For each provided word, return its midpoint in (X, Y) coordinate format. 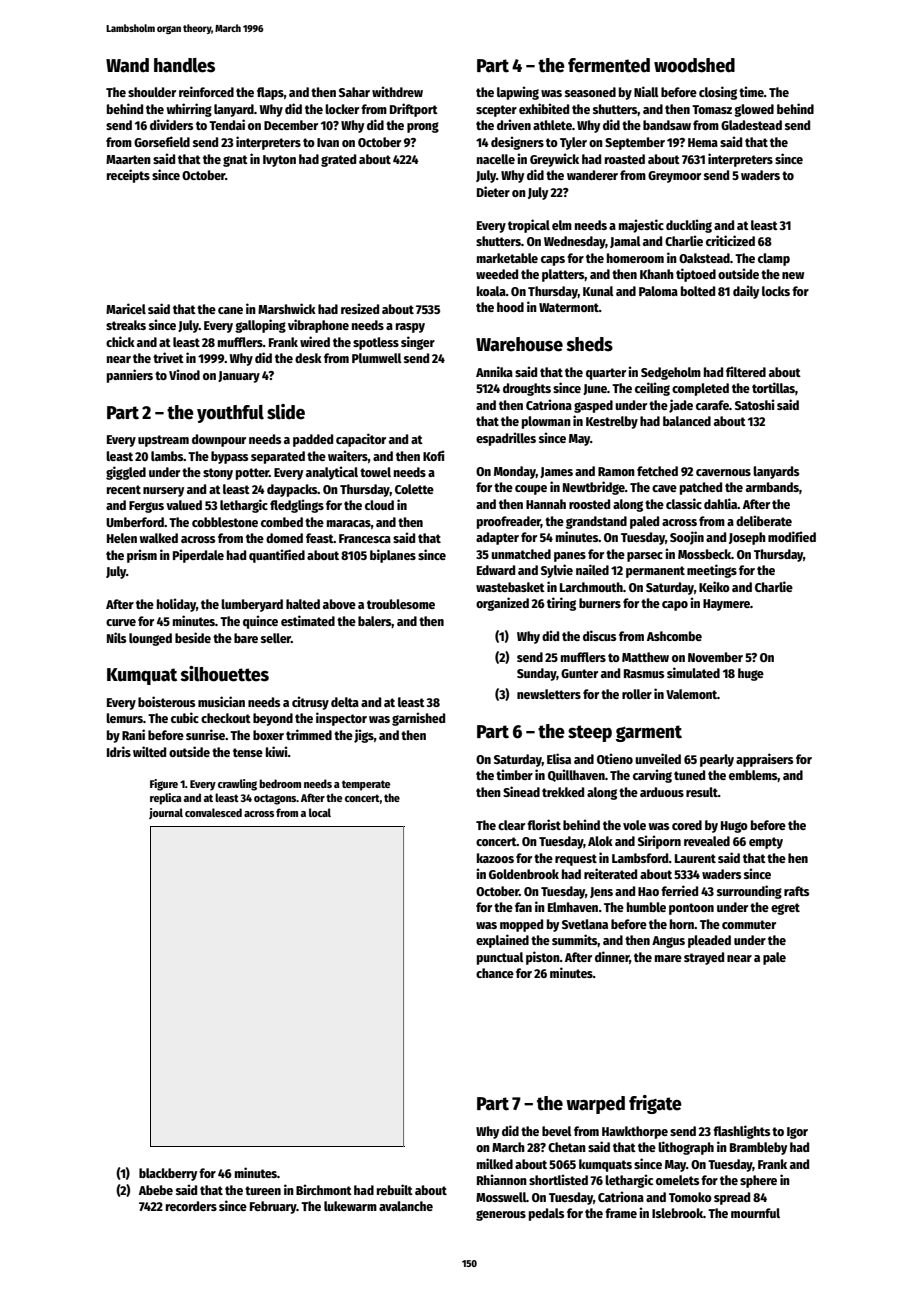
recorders (191, 1206)
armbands (772, 487)
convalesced (213, 812)
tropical (529, 226)
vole (634, 825)
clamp (774, 259)
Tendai (227, 124)
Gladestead (751, 125)
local (320, 812)
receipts (128, 176)
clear (511, 825)
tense (248, 752)
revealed (707, 841)
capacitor (361, 440)
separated (278, 457)
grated (338, 160)
